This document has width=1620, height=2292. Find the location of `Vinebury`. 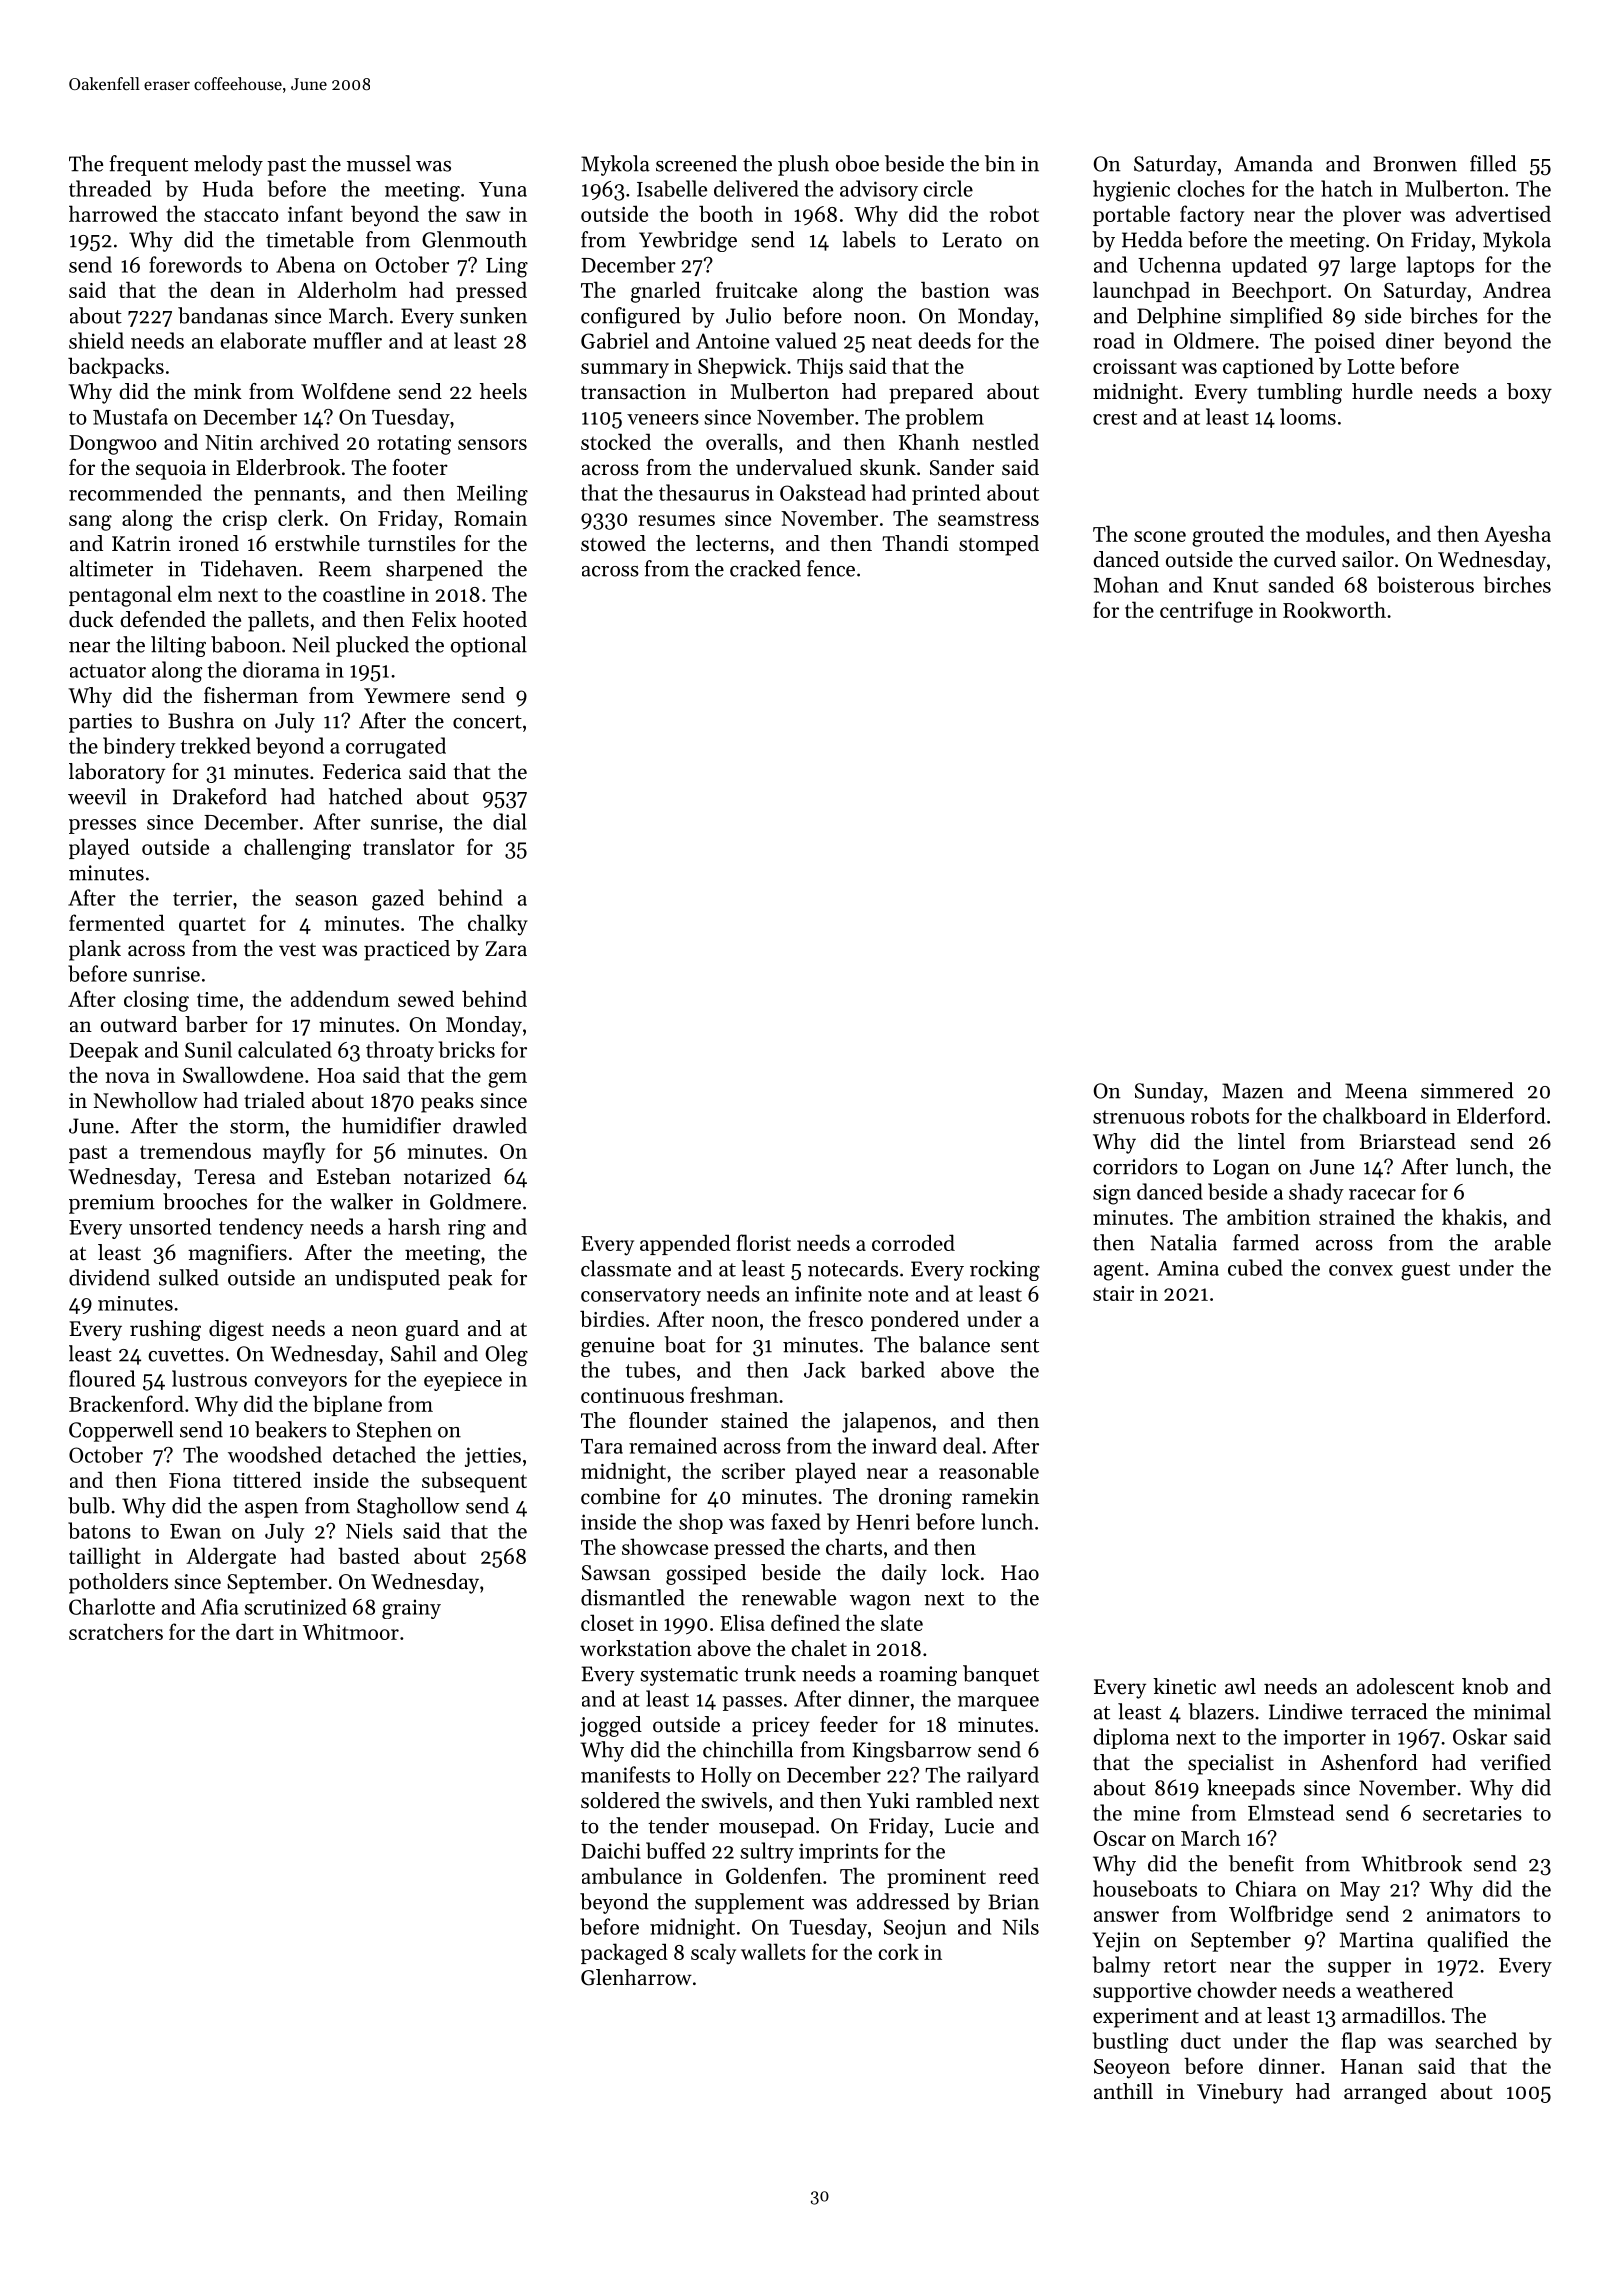

Vinebury is located at coordinates (1240, 2093).
